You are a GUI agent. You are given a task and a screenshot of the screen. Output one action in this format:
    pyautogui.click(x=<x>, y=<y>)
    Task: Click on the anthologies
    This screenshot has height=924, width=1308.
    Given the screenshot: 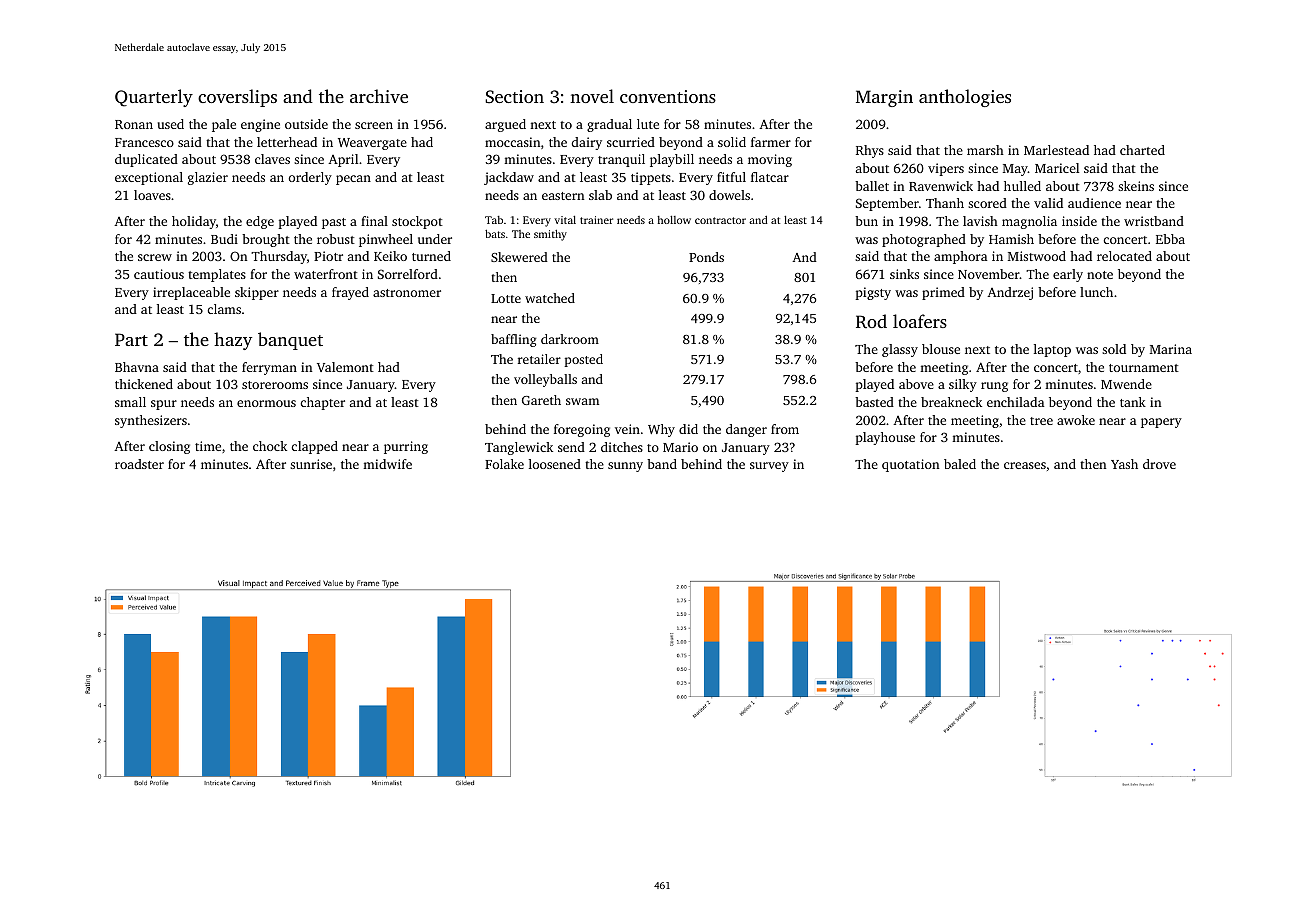 What is the action you would take?
    pyautogui.click(x=965, y=98)
